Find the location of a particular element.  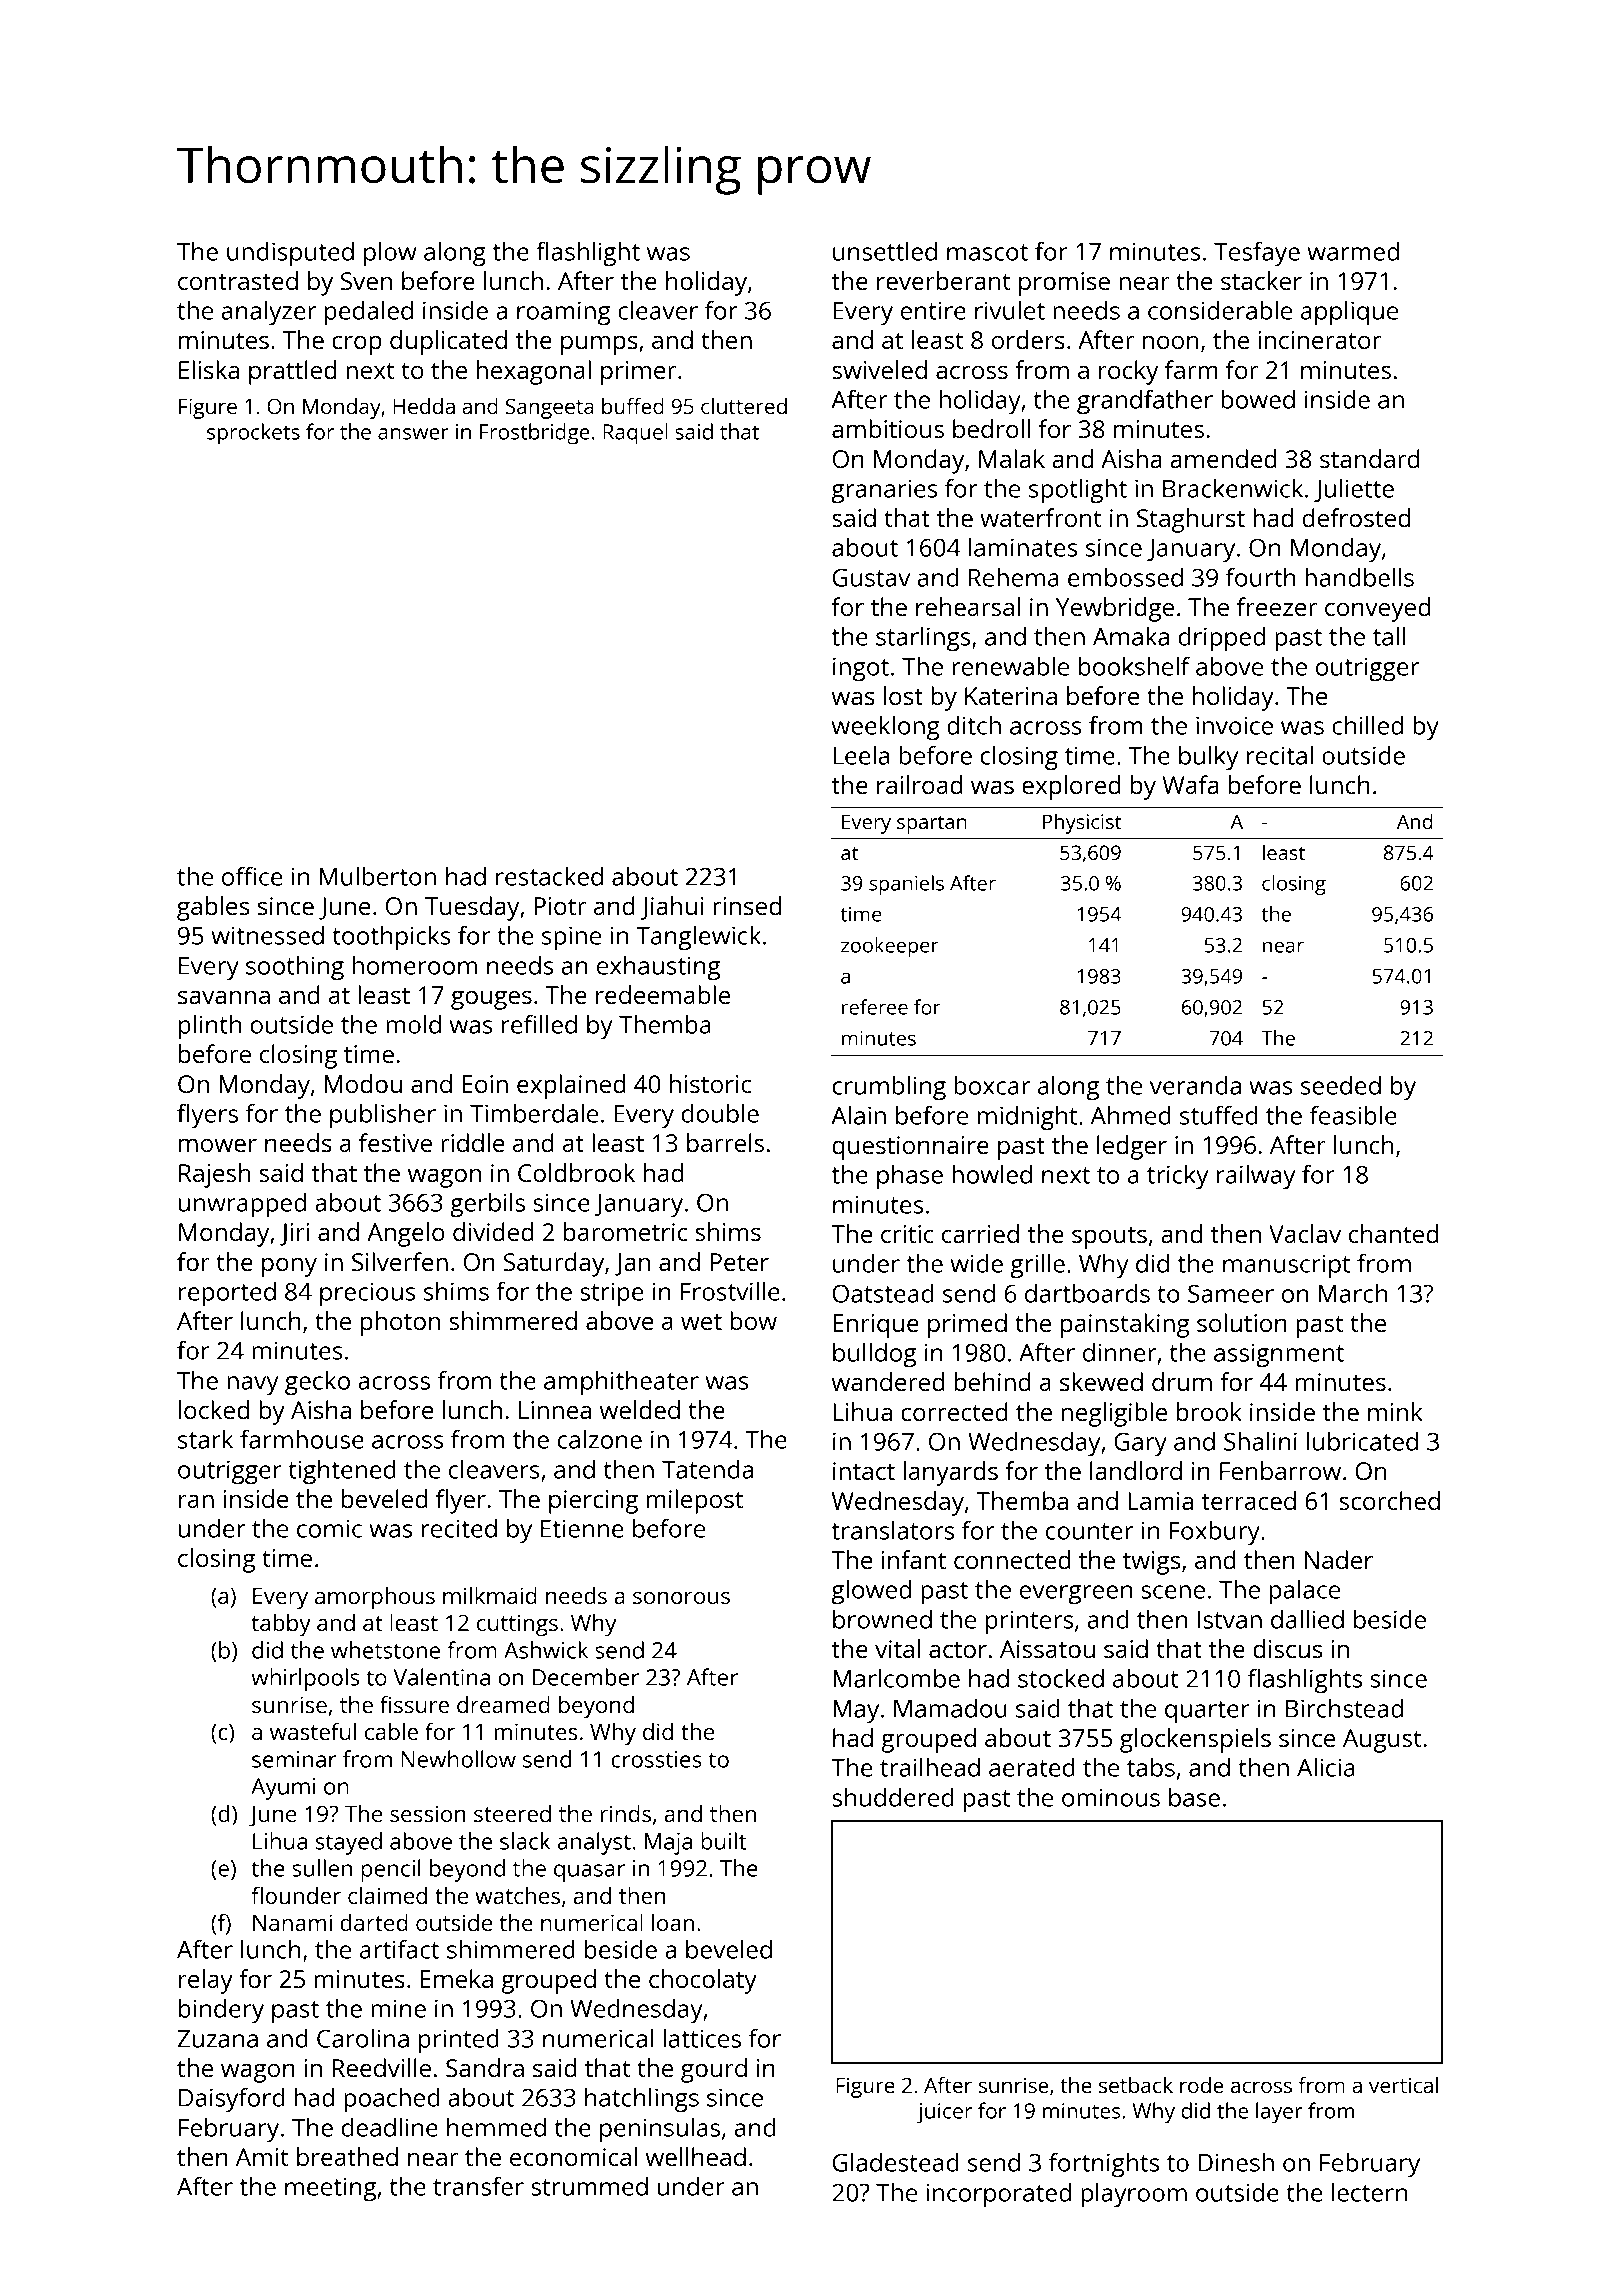

fourth is located at coordinates (1260, 577).
